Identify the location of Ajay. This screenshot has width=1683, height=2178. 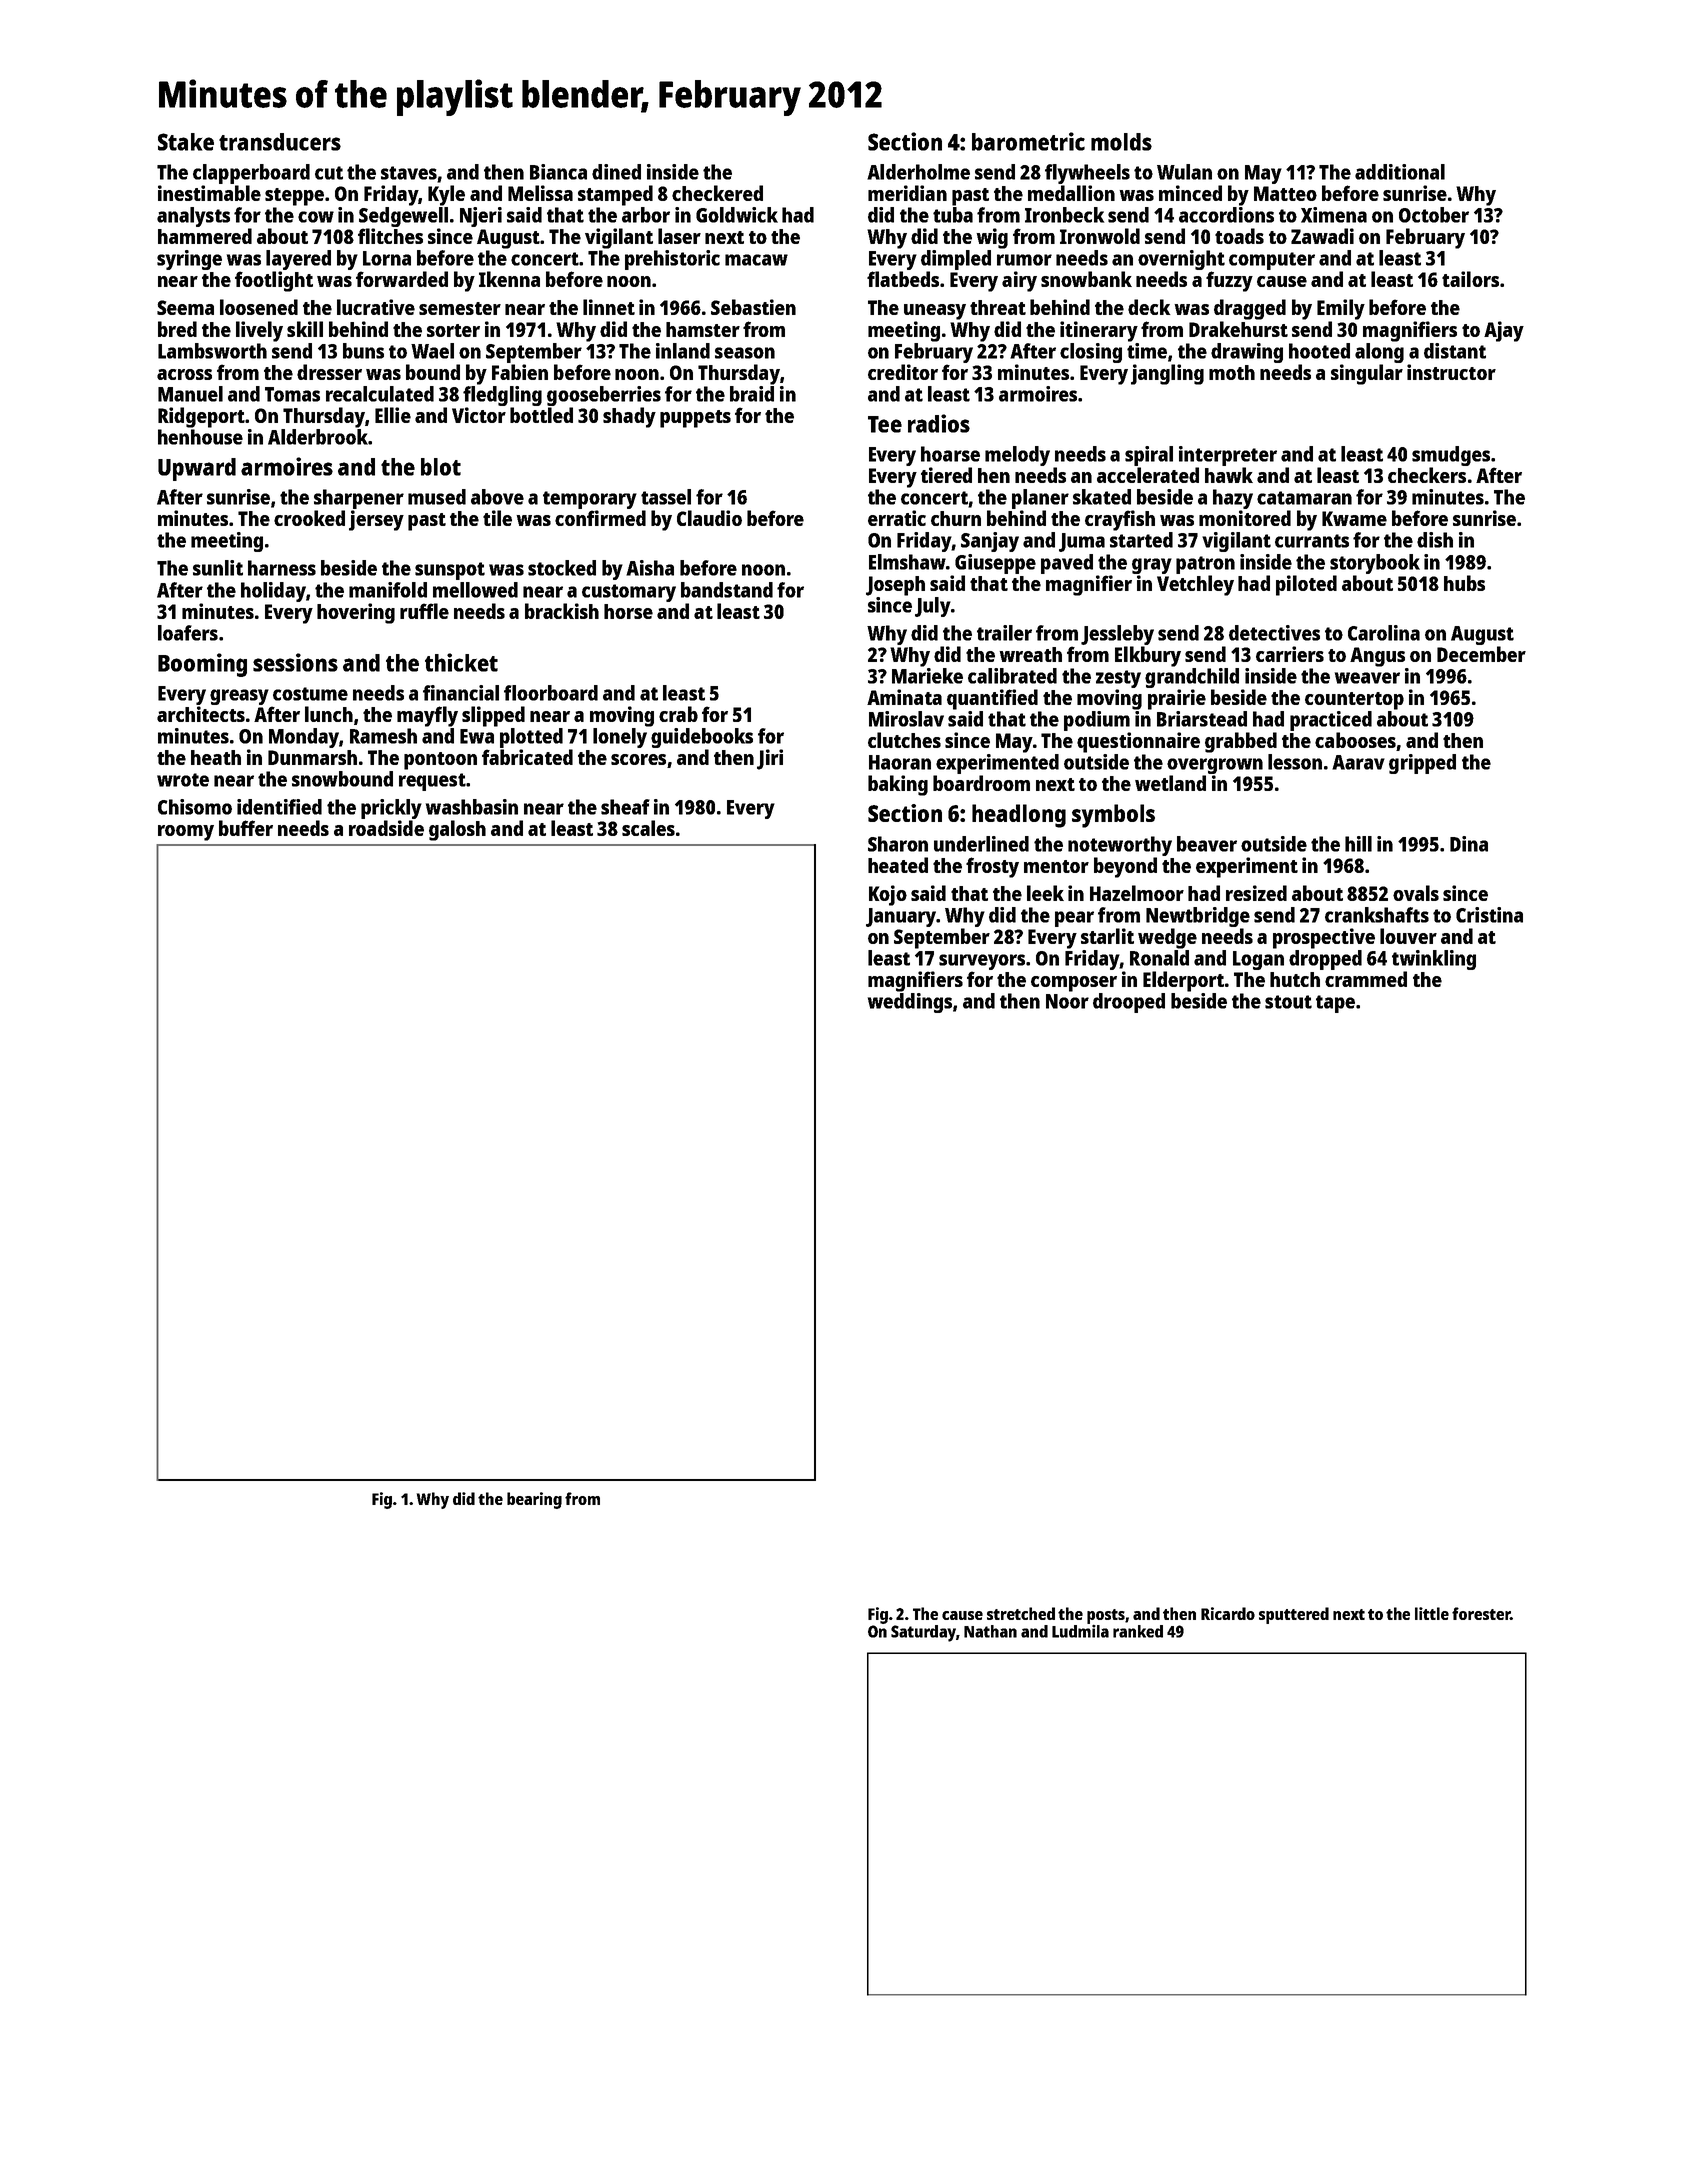
(1504, 331).
